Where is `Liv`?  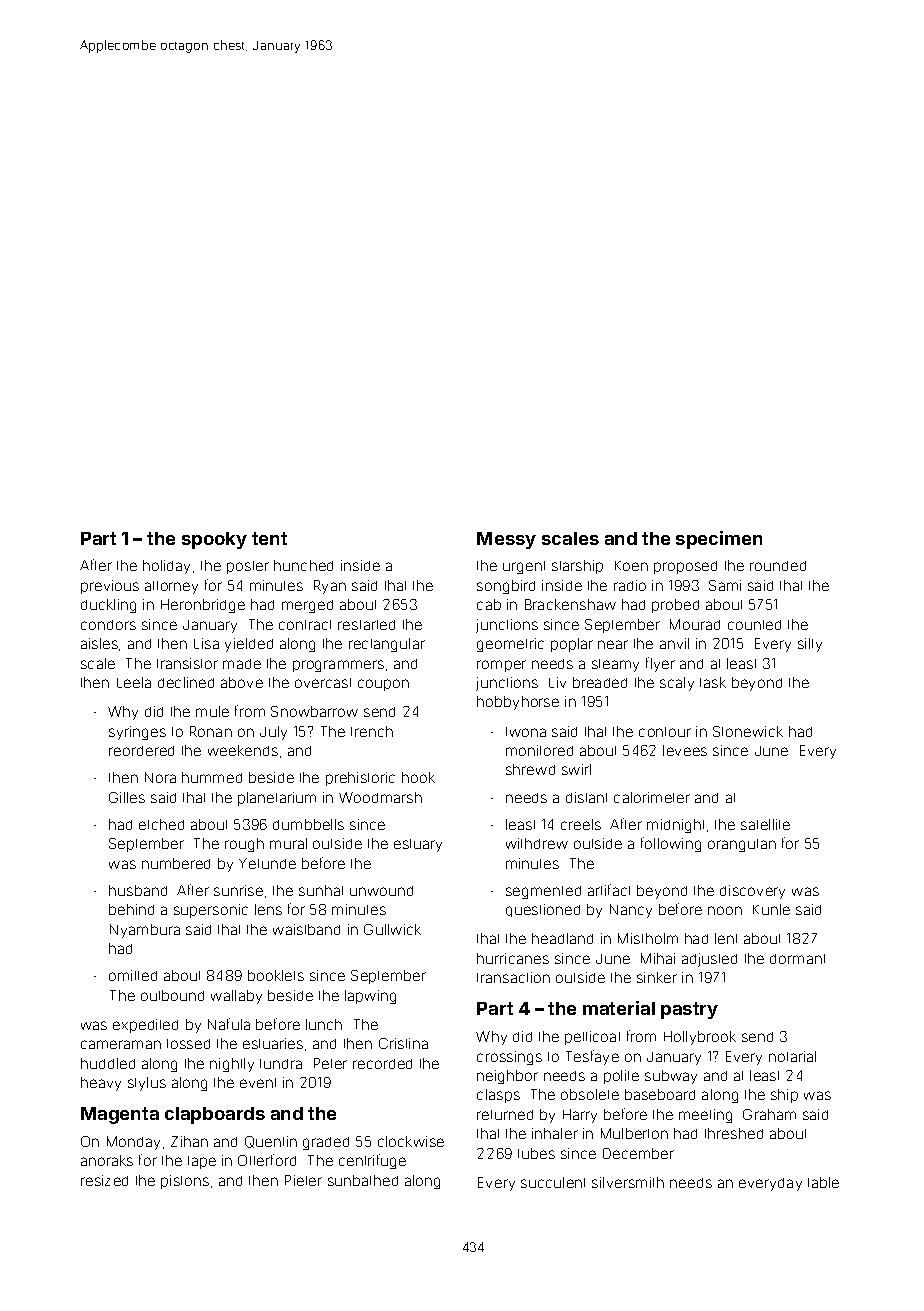
Liv is located at coordinates (557, 682).
